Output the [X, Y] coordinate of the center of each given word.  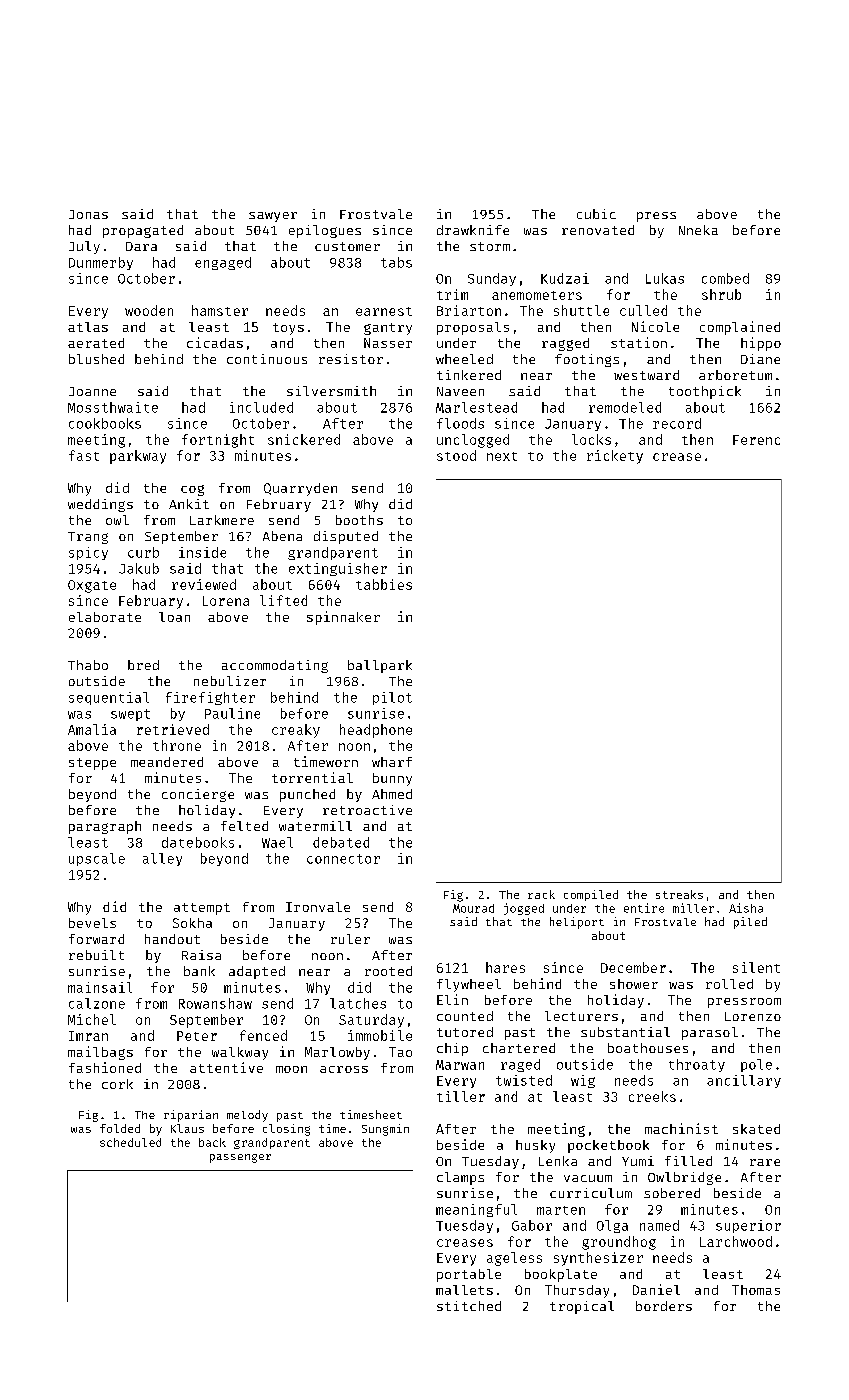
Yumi [638, 1161]
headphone [376, 731]
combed [725, 278]
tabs [396, 262]
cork [117, 1084]
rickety [615, 457]
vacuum [588, 1178]
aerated [96, 343]
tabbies [384, 584]
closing [286, 1130]
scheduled [130, 1142]
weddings [100, 505]
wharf [392, 762]
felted [244, 826]
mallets [464, 1290]
